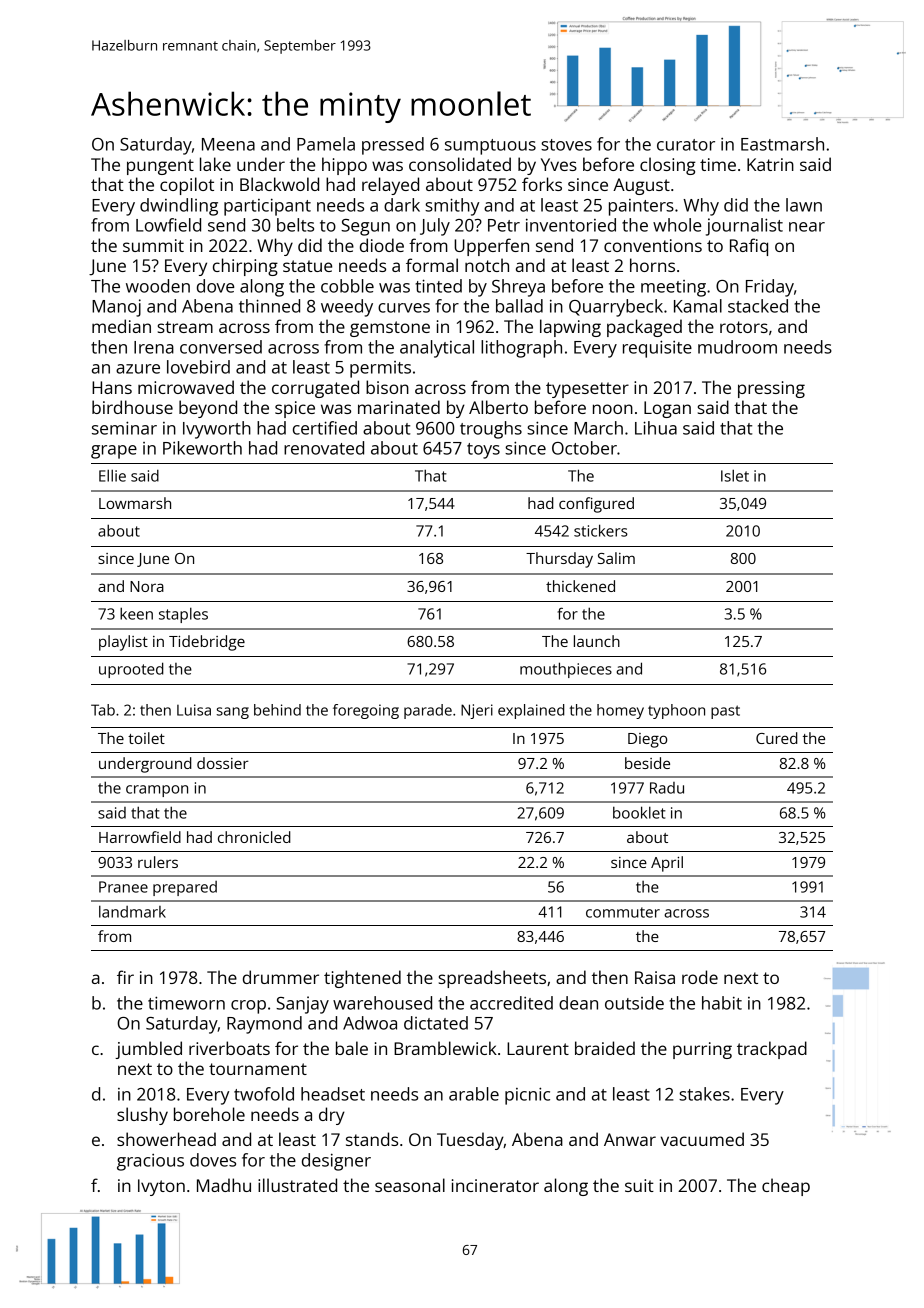 The image size is (924, 1308). What do you see at coordinates (490, 147) in the page?
I see `sumptuous` at bounding box center [490, 147].
